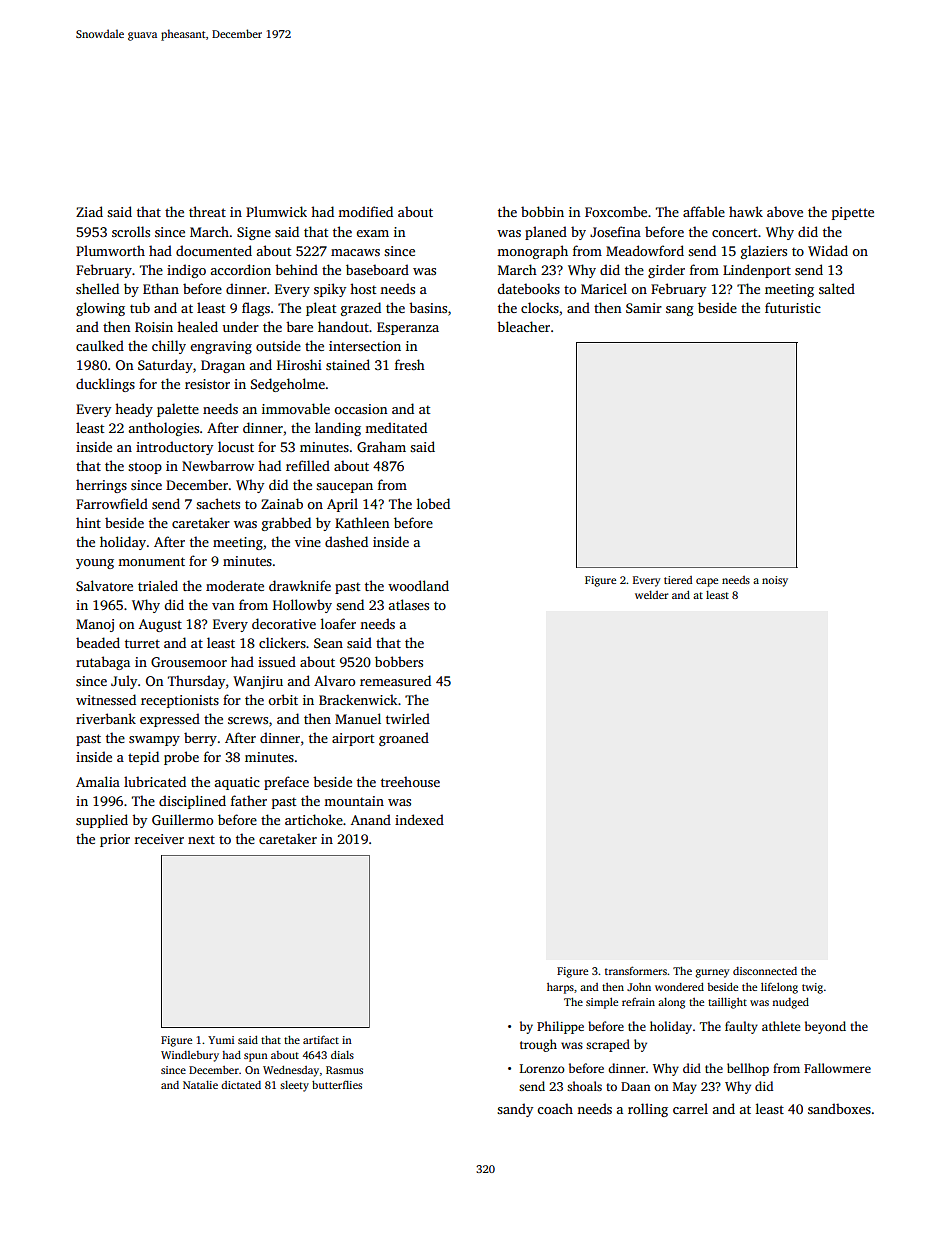  What do you see at coordinates (546, 233) in the page?
I see `planed` at bounding box center [546, 233].
